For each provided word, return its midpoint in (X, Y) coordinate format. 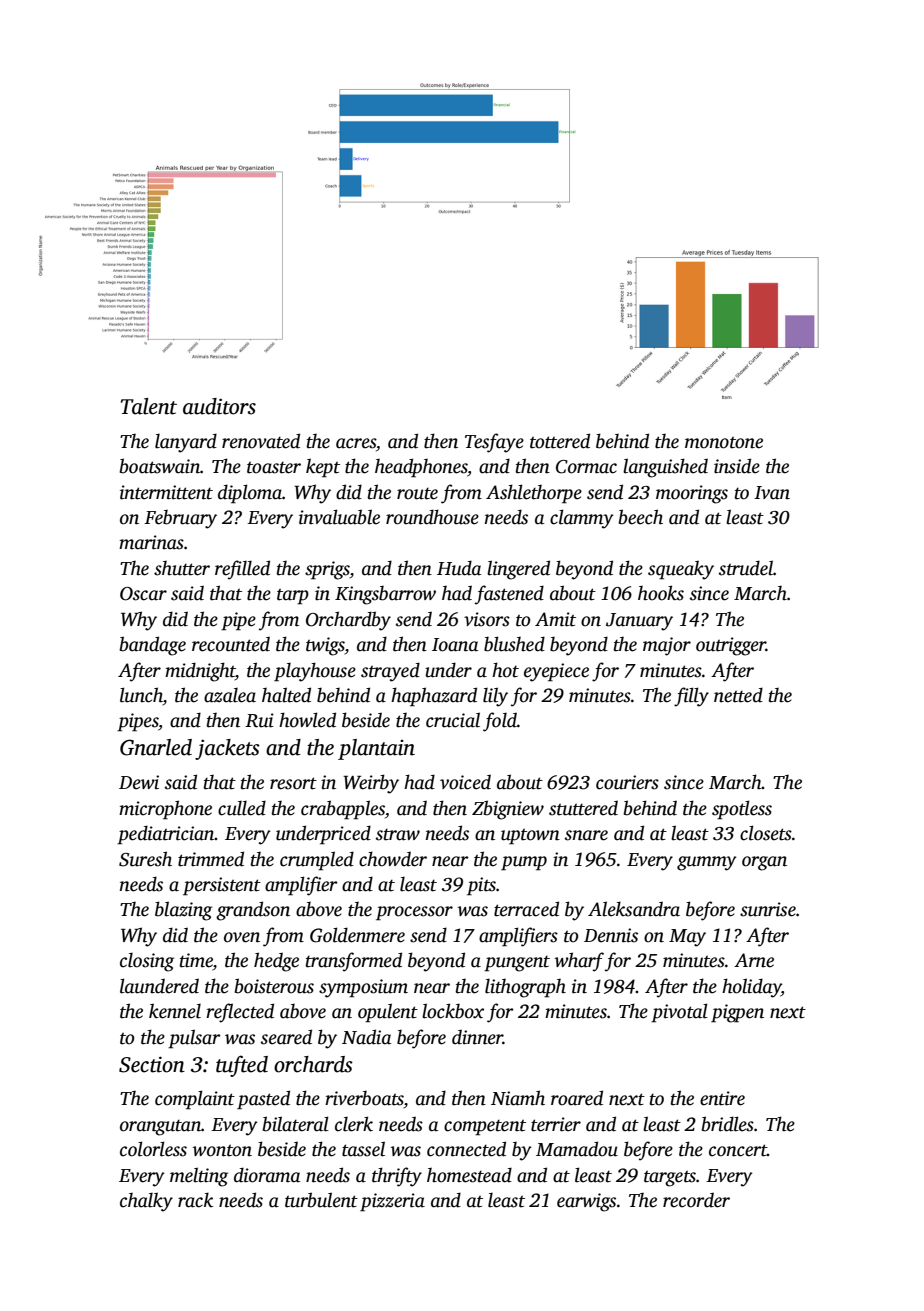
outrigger (731, 646)
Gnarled (156, 747)
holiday (751, 988)
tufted (242, 1066)
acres (356, 443)
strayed (390, 672)
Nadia (367, 1037)
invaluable (339, 517)
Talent (149, 406)
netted (738, 695)
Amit (555, 619)
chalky (146, 1202)
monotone (724, 443)
